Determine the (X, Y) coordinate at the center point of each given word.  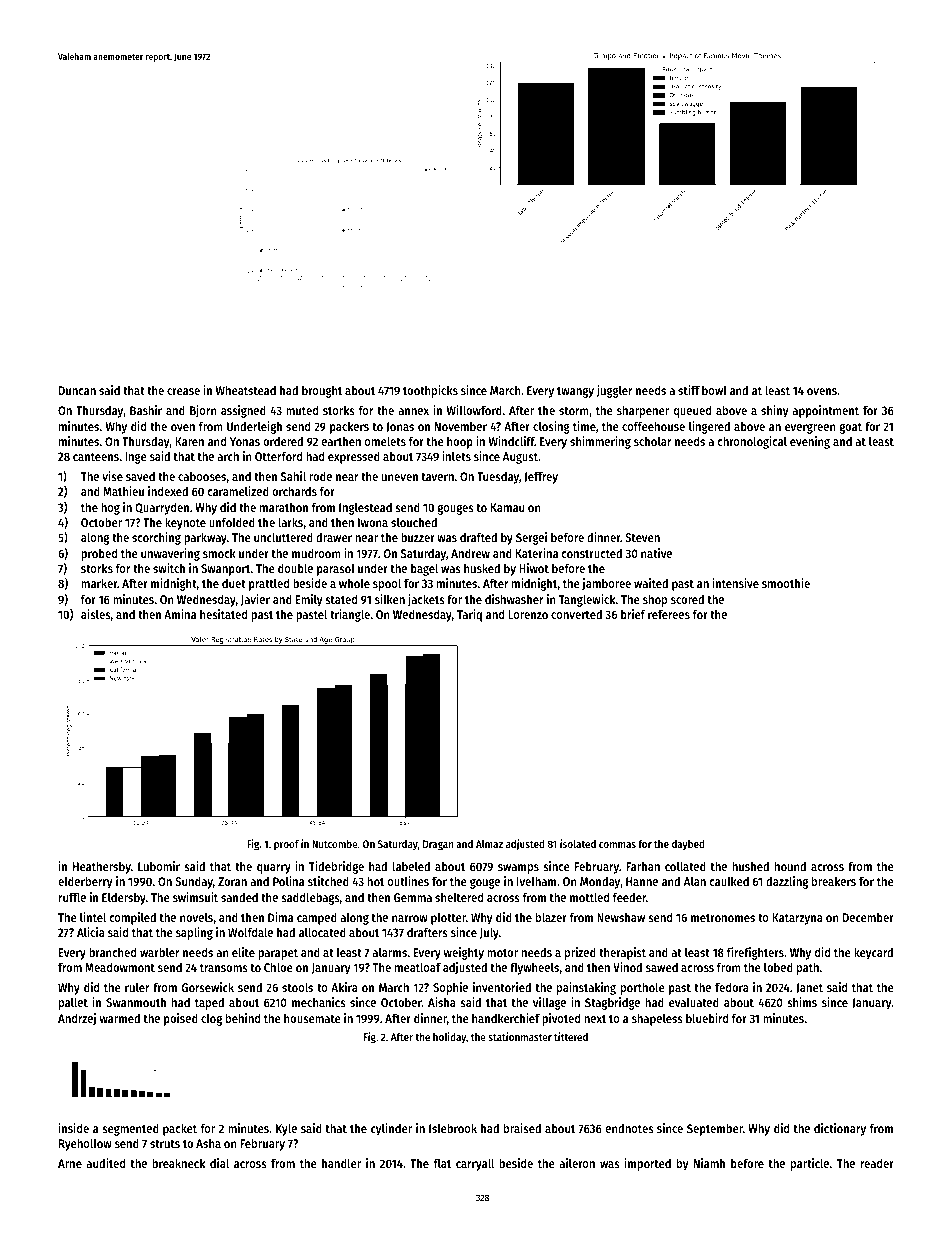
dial (219, 1163)
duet (234, 583)
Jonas (400, 427)
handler (341, 1163)
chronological (752, 442)
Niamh (709, 1163)
